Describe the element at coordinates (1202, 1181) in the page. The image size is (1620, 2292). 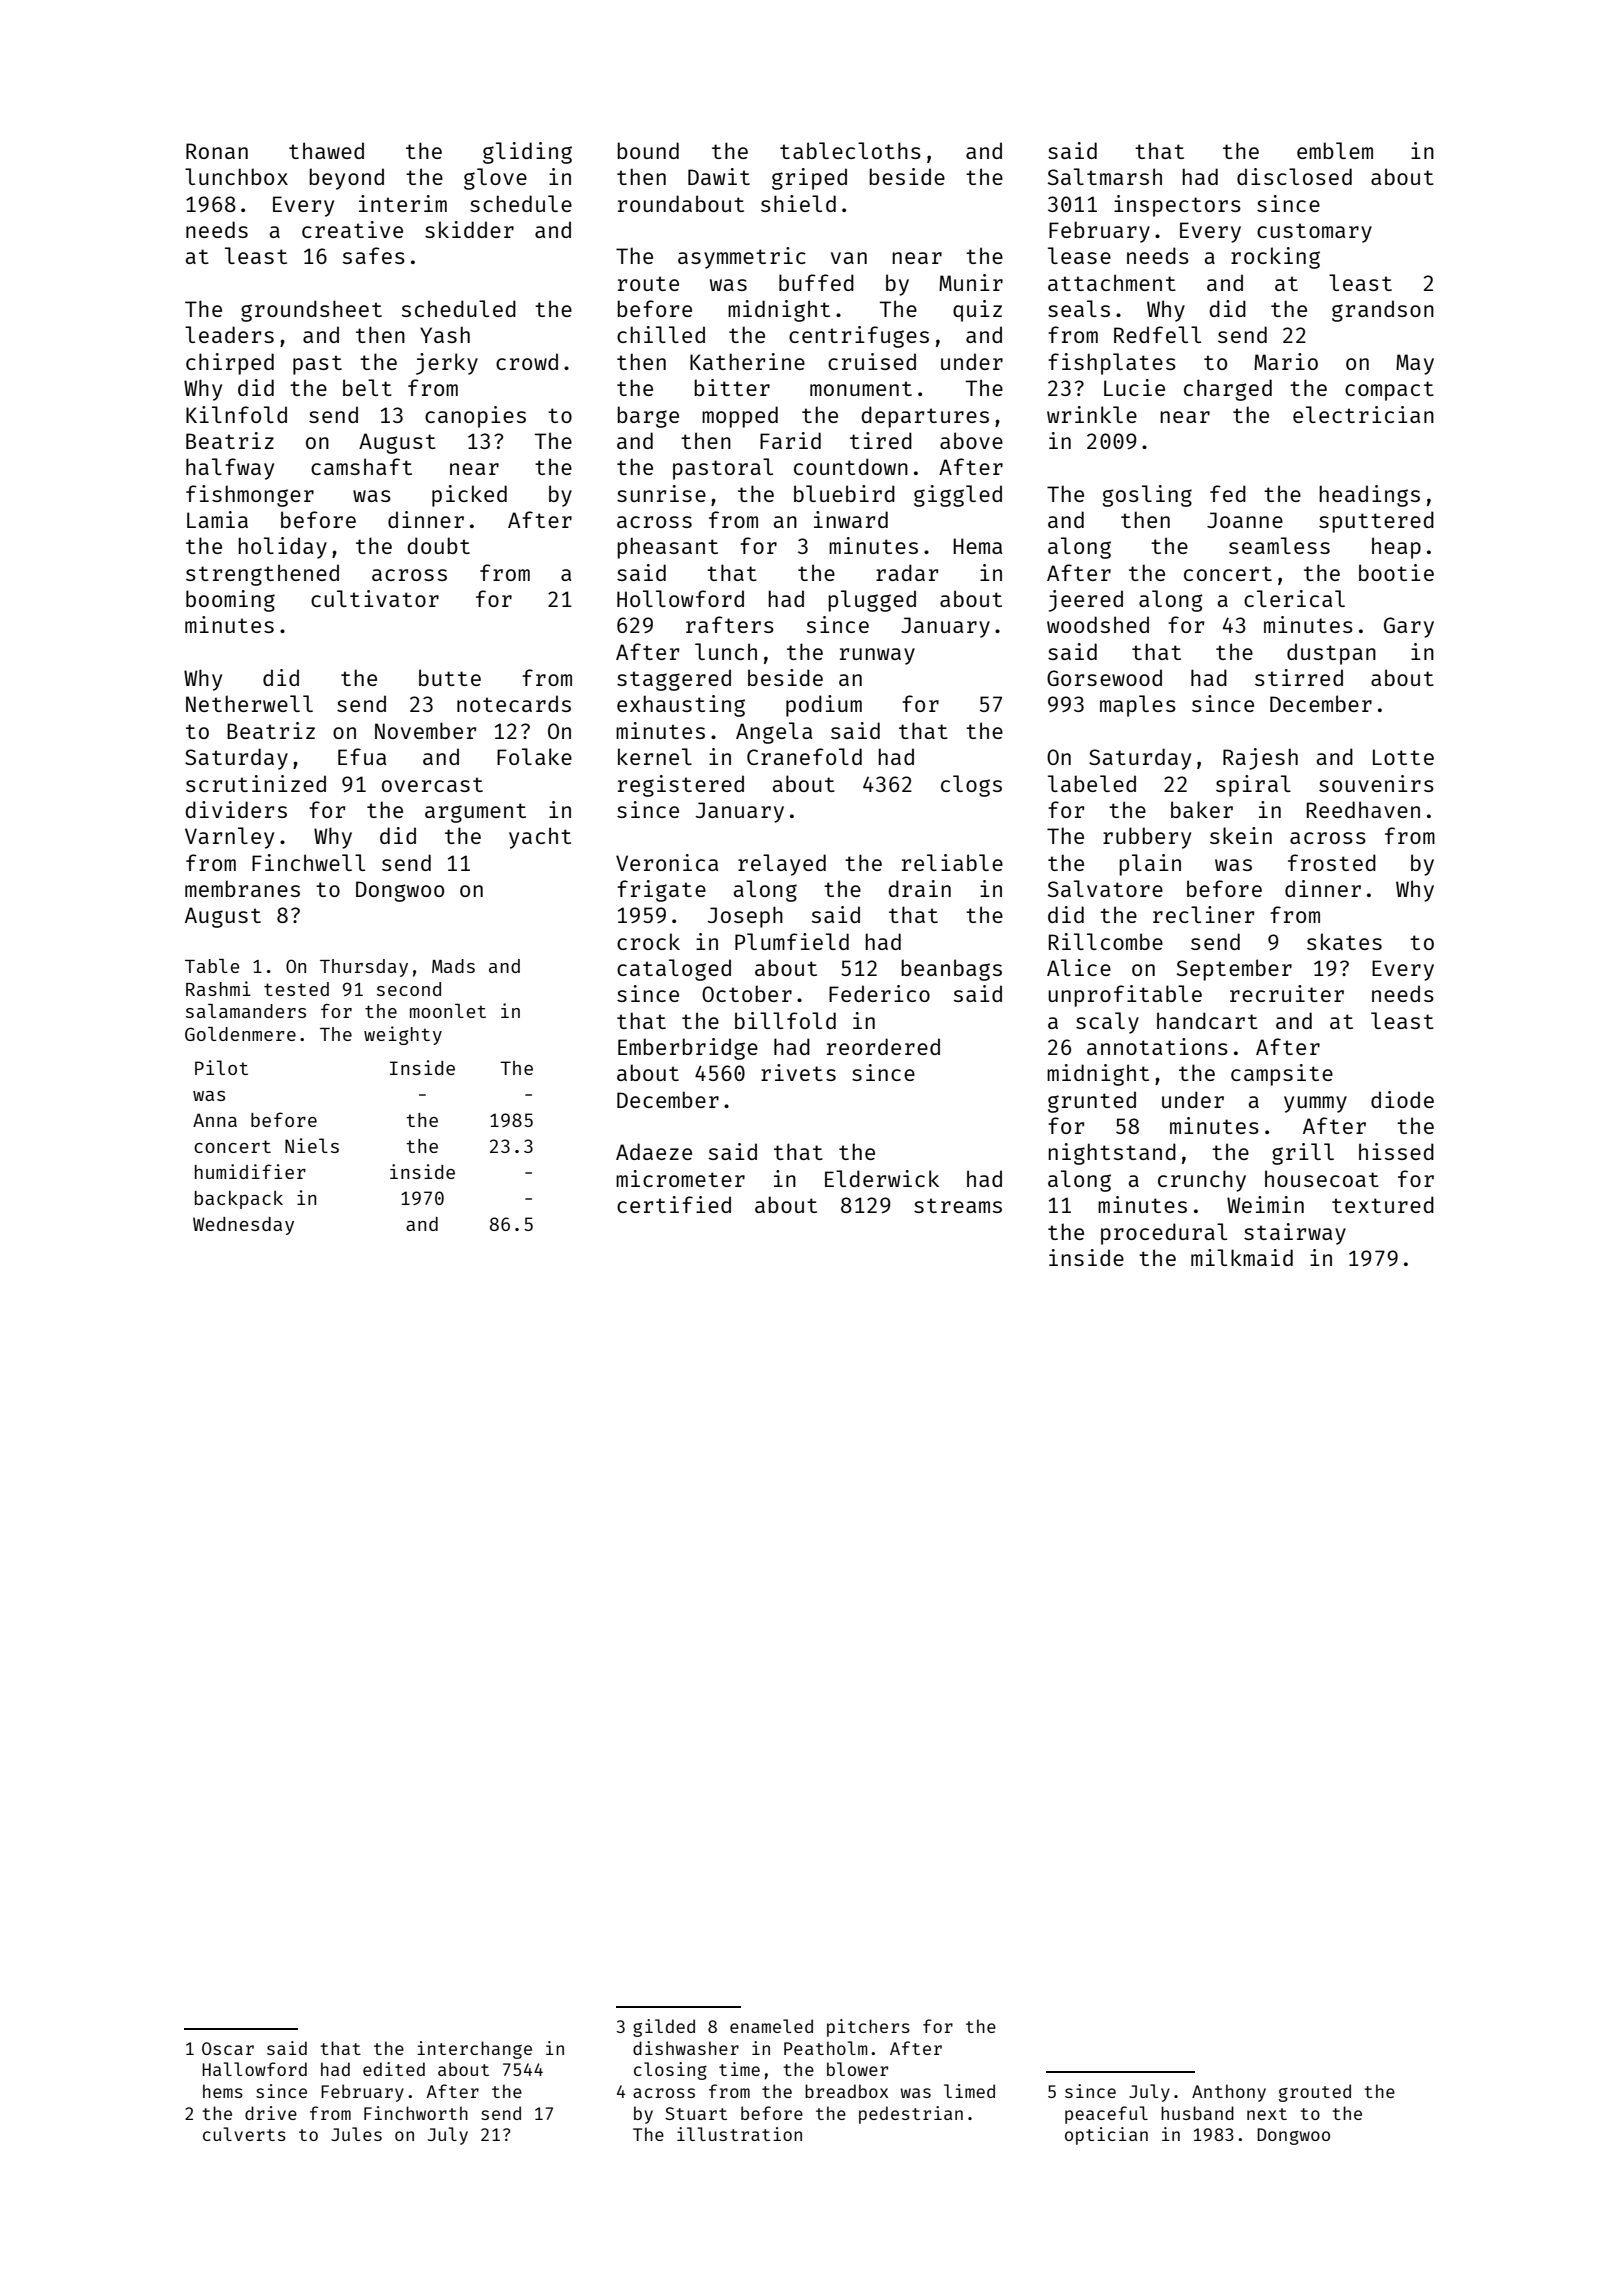
I see `crunchy` at that location.
